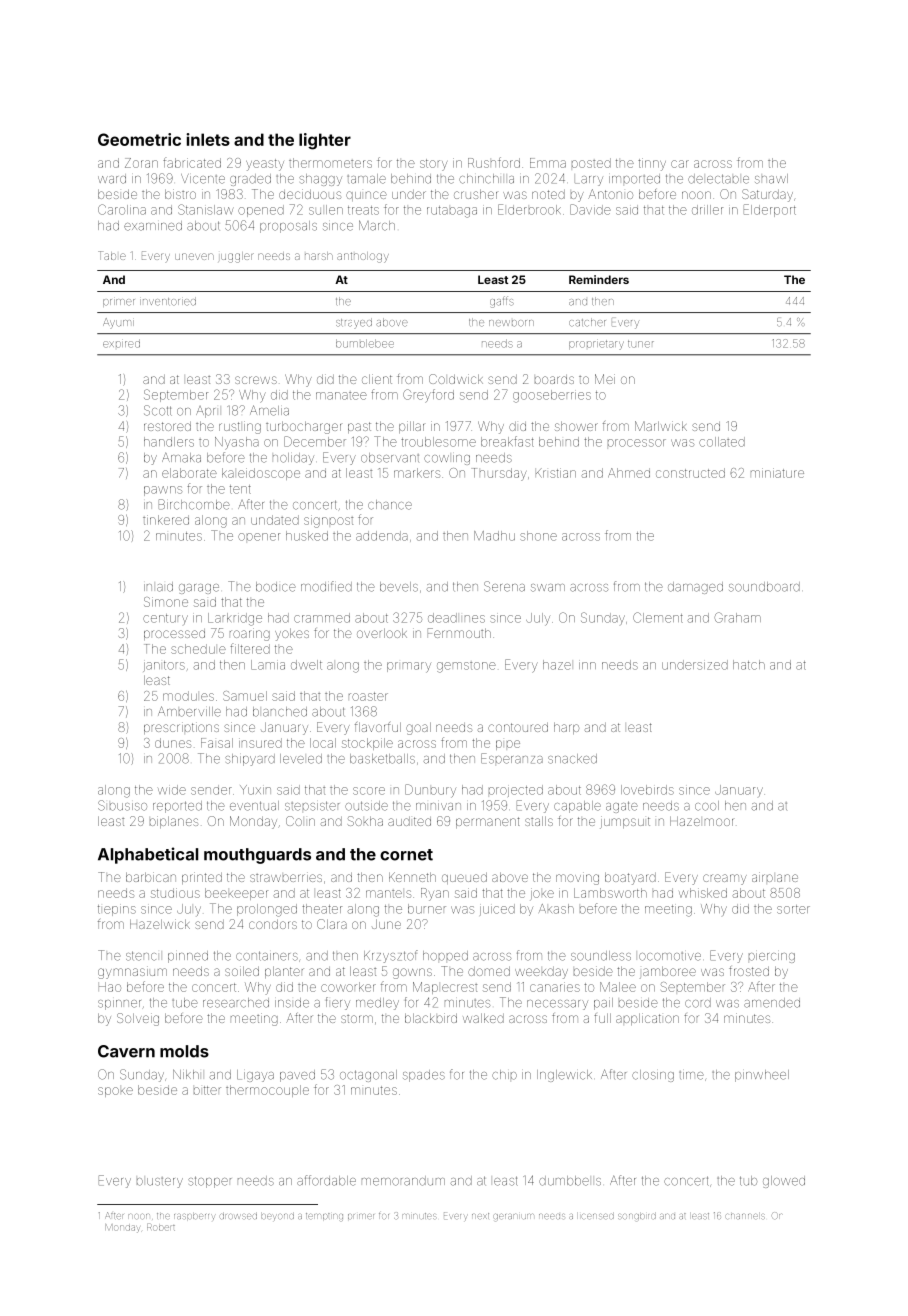  Describe the element at coordinates (161, 1228) in the document. I see `Robert` at that location.
